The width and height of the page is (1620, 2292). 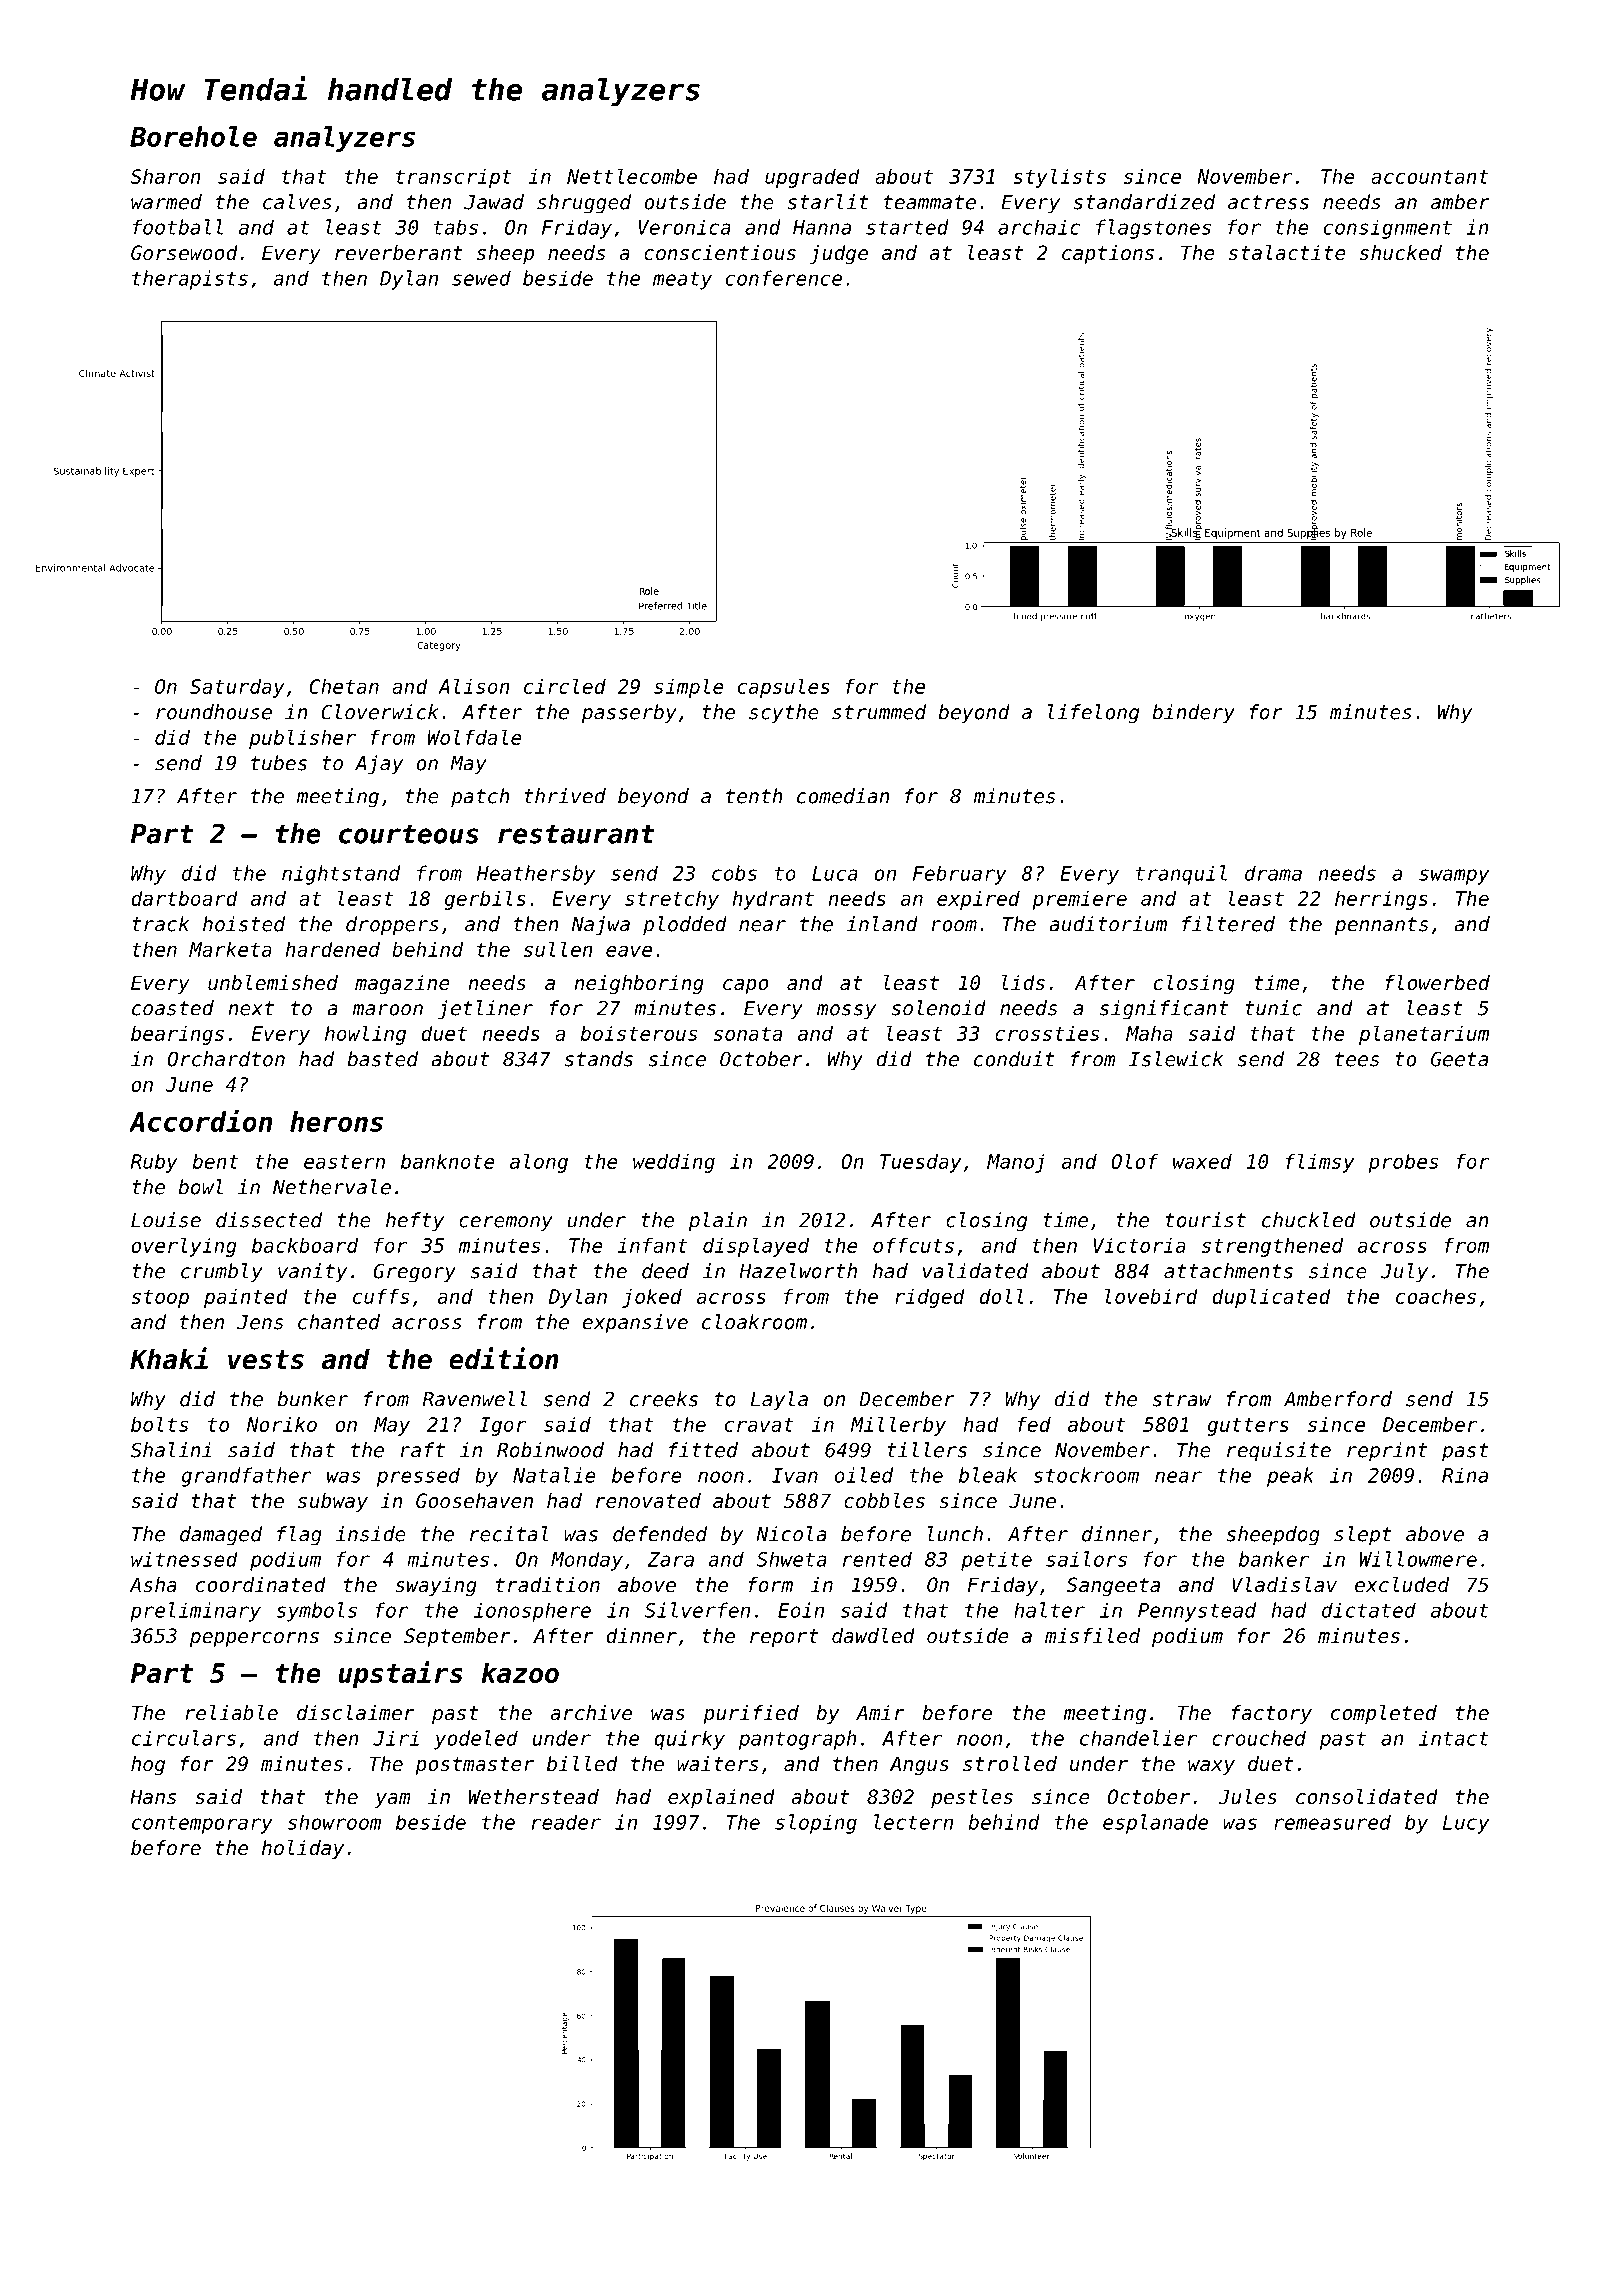 What do you see at coordinates (880, 1712) in the page?
I see `Amir` at bounding box center [880, 1712].
